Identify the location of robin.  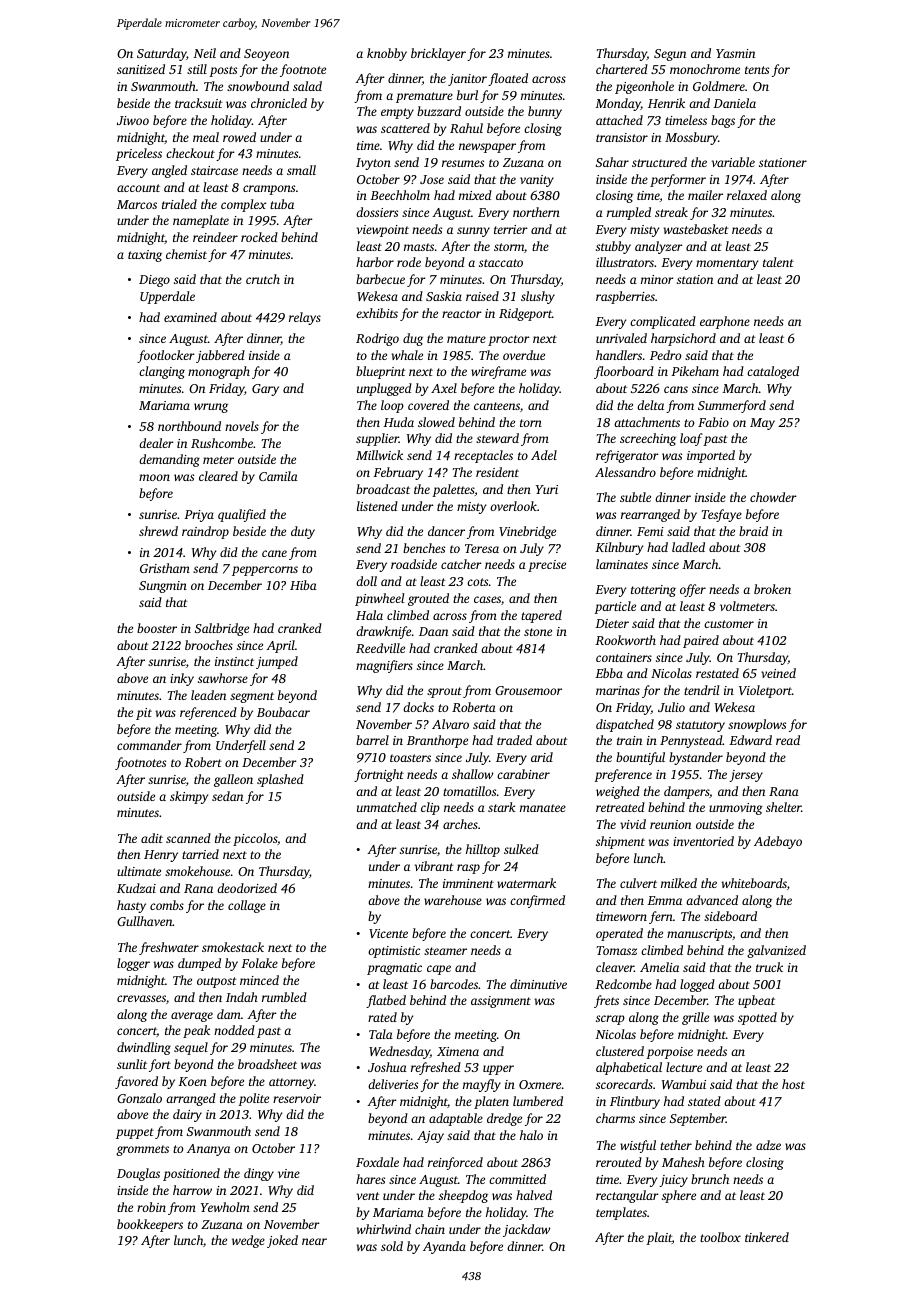
(151, 1207).
